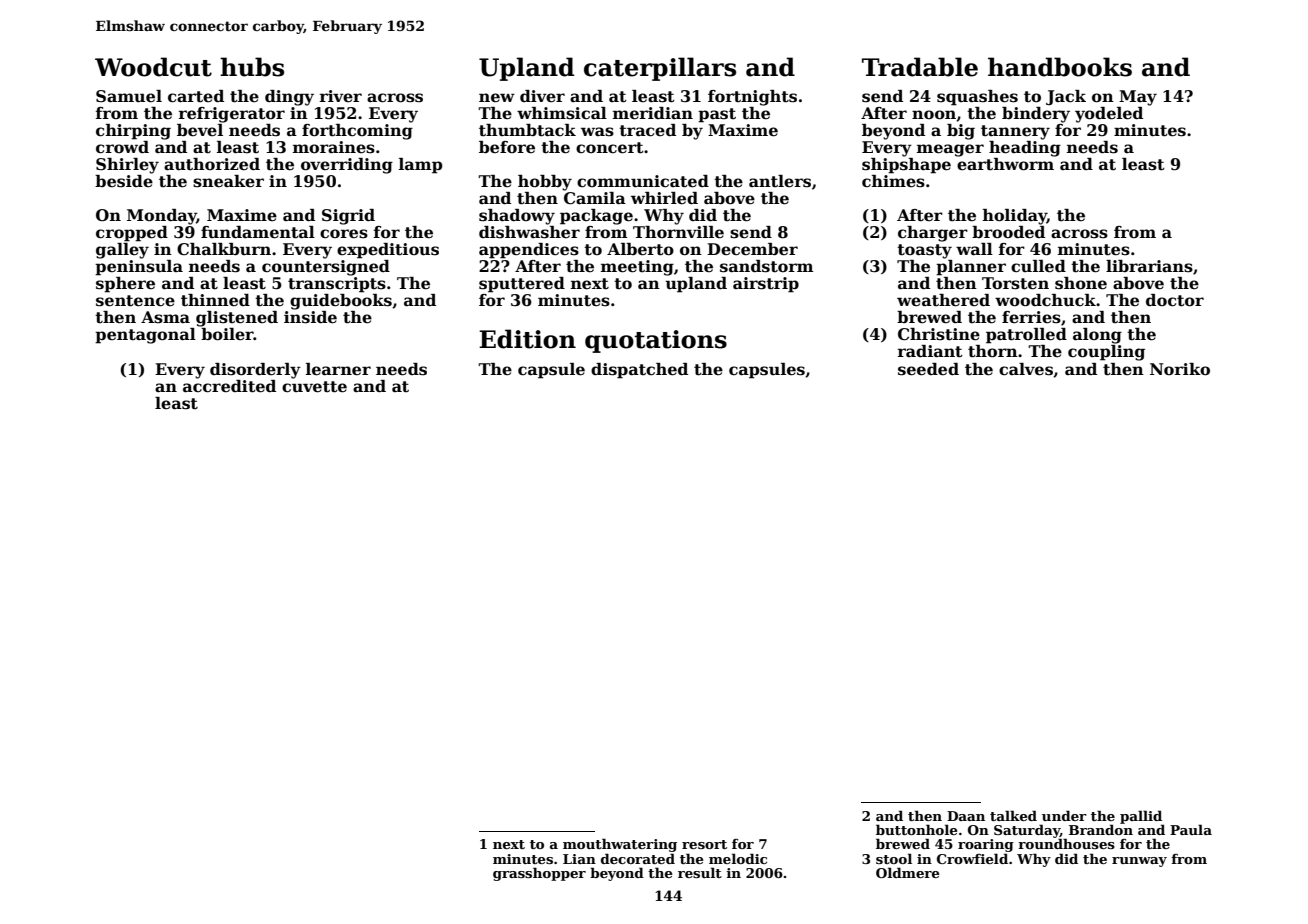 The image size is (1308, 924). Describe the element at coordinates (930, 351) in the document. I see `radiant` at that location.
